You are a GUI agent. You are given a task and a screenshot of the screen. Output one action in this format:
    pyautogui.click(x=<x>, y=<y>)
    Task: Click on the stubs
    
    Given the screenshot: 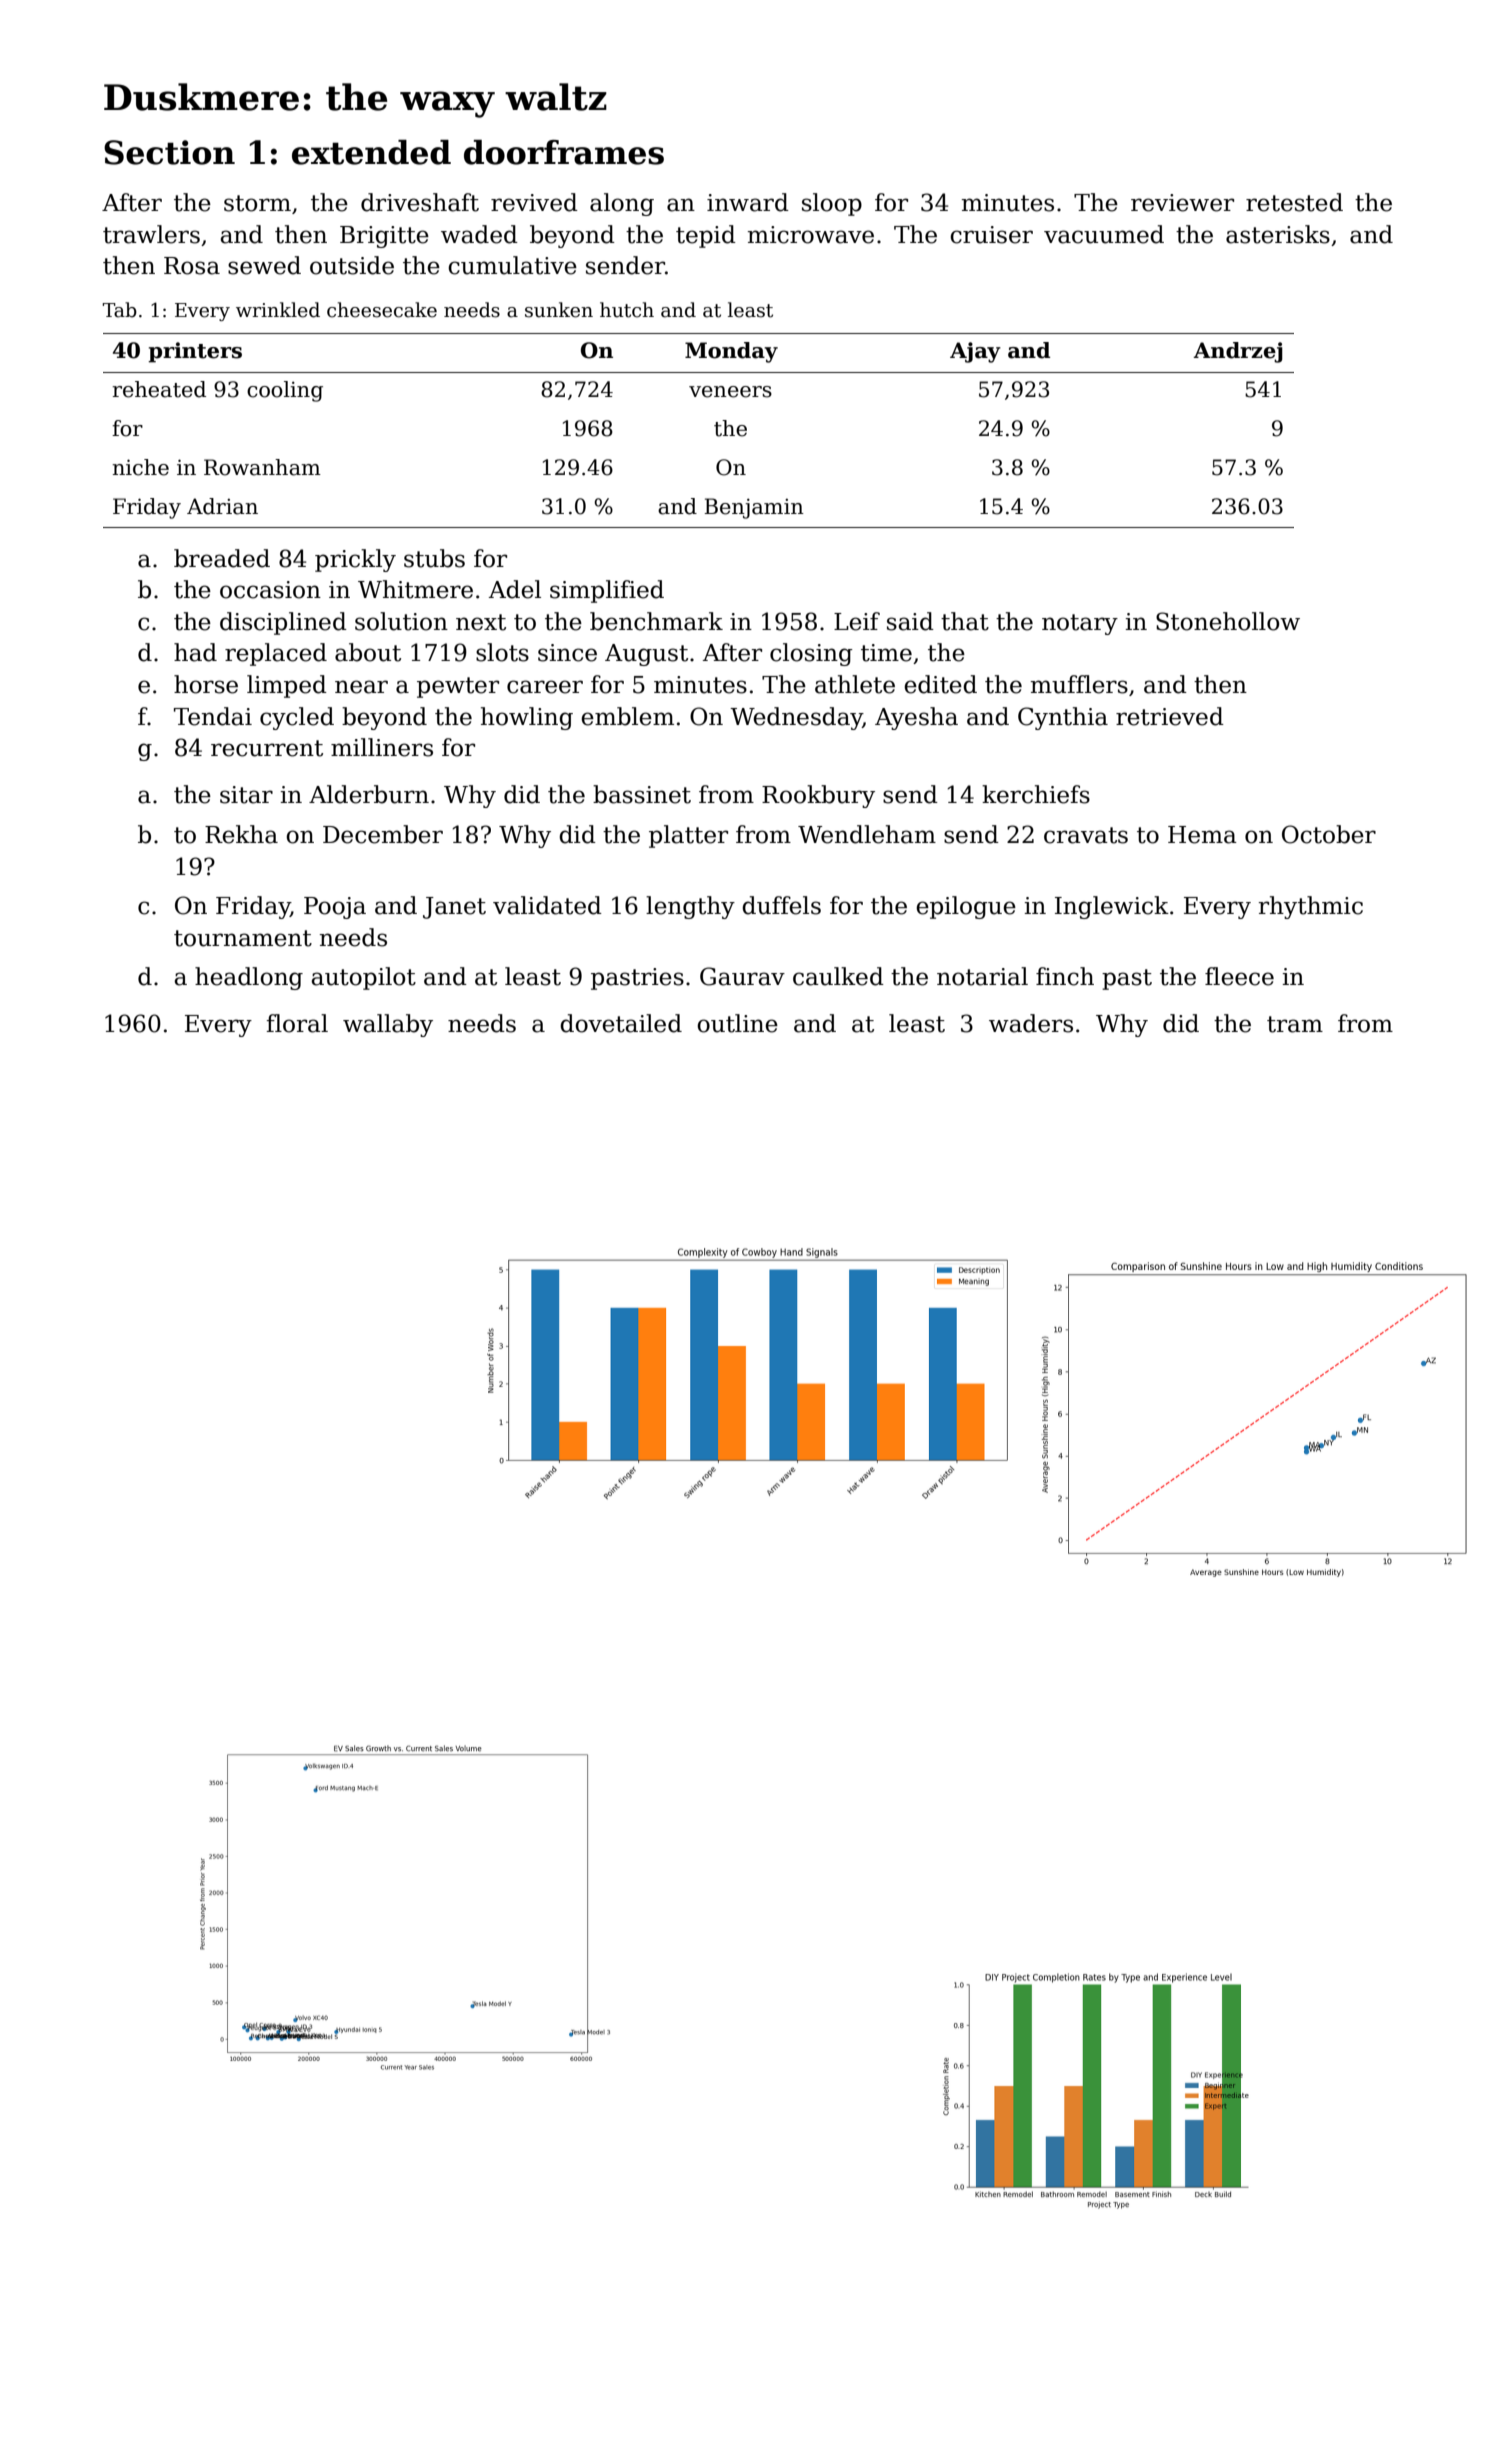 What is the action you would take?
    pyautogui.click(x=434, y=558)
